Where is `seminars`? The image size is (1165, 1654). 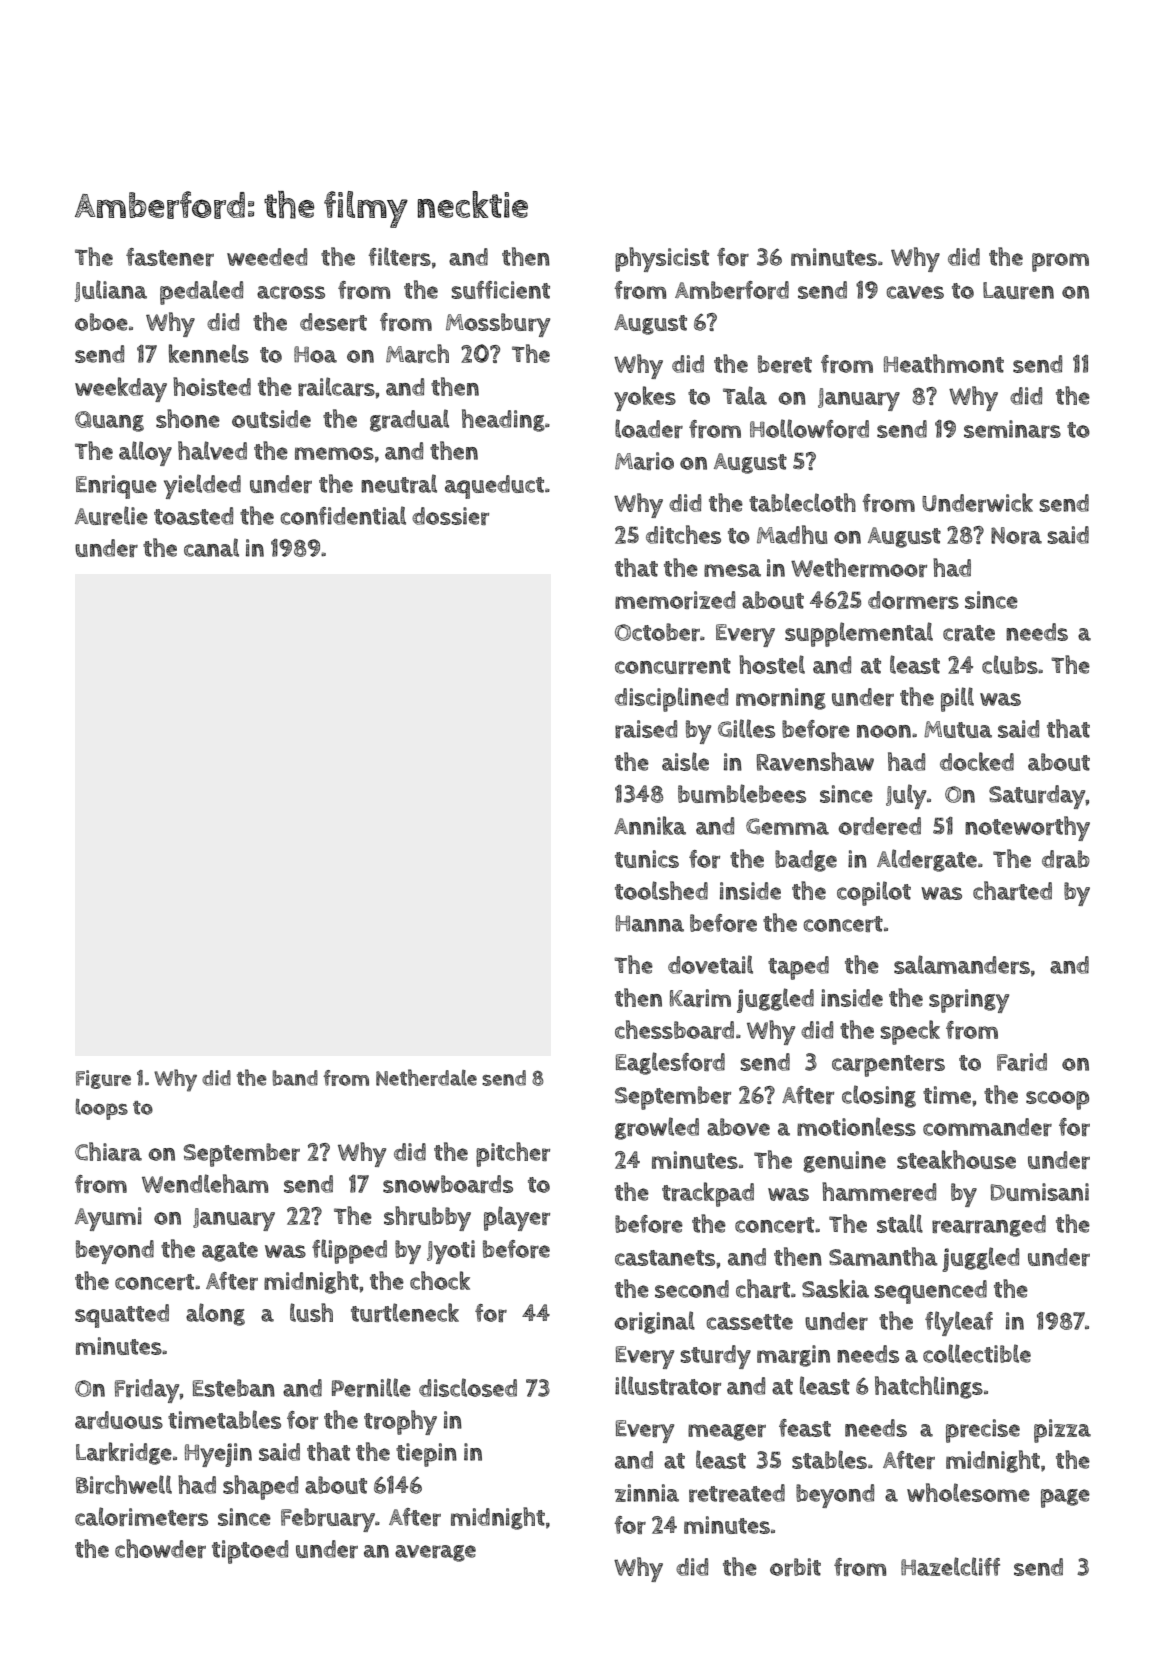 seminars is located at coordinates (1012, 429).
